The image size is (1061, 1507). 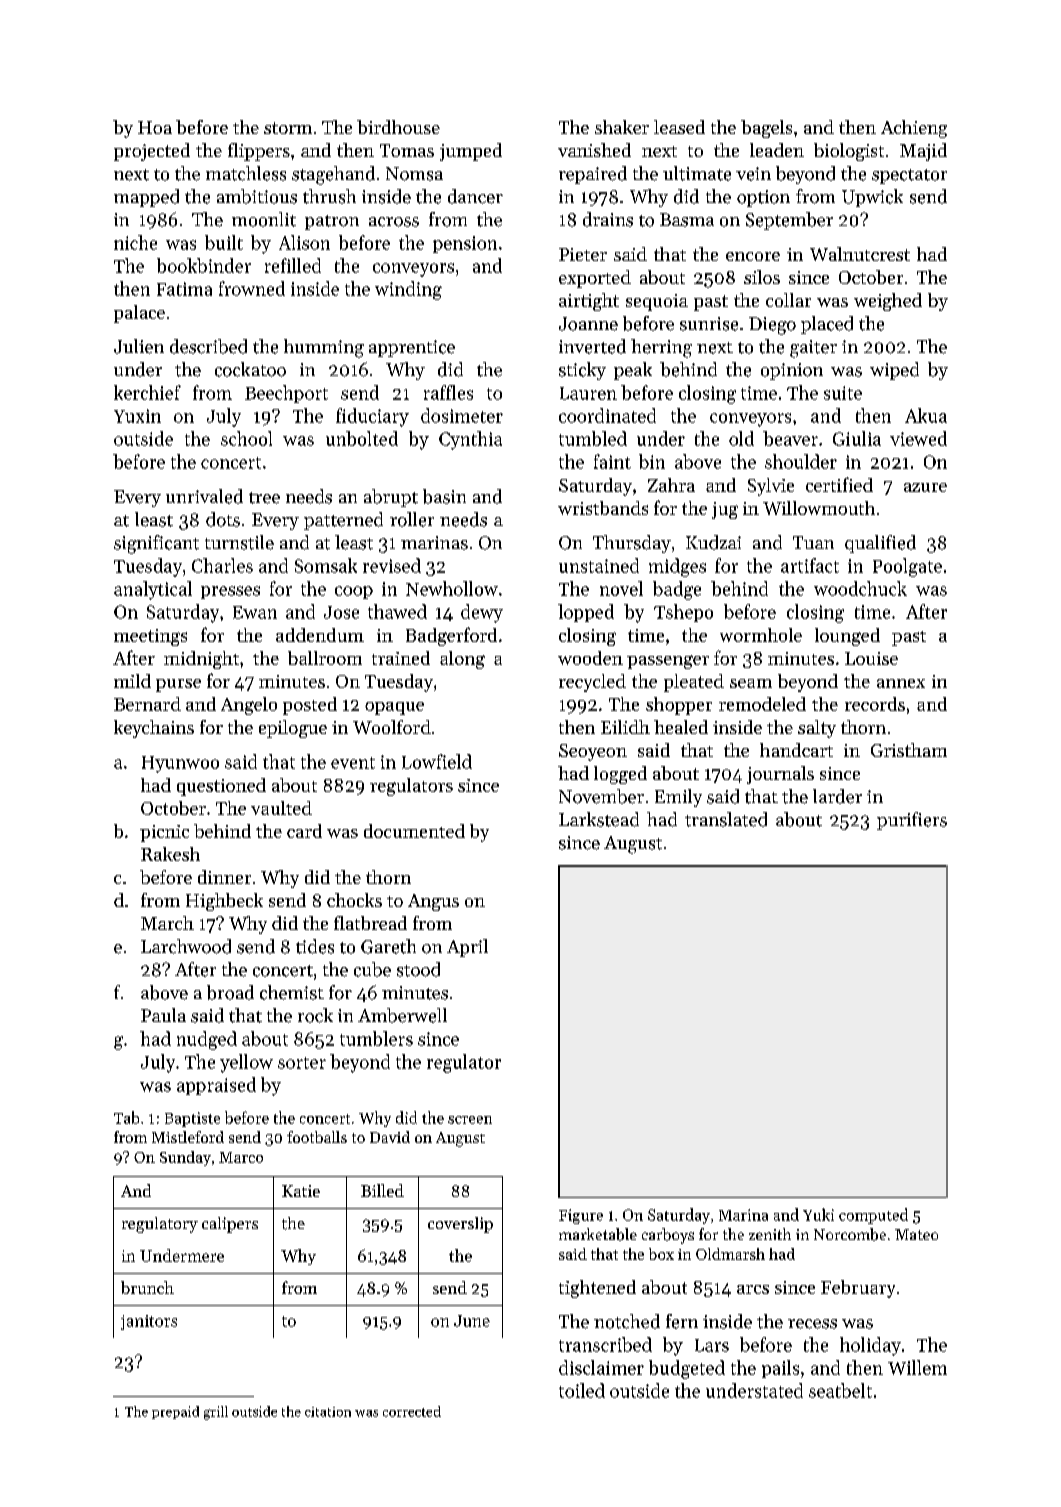 I want to click on purifiers, so click(x=912, y=821).
